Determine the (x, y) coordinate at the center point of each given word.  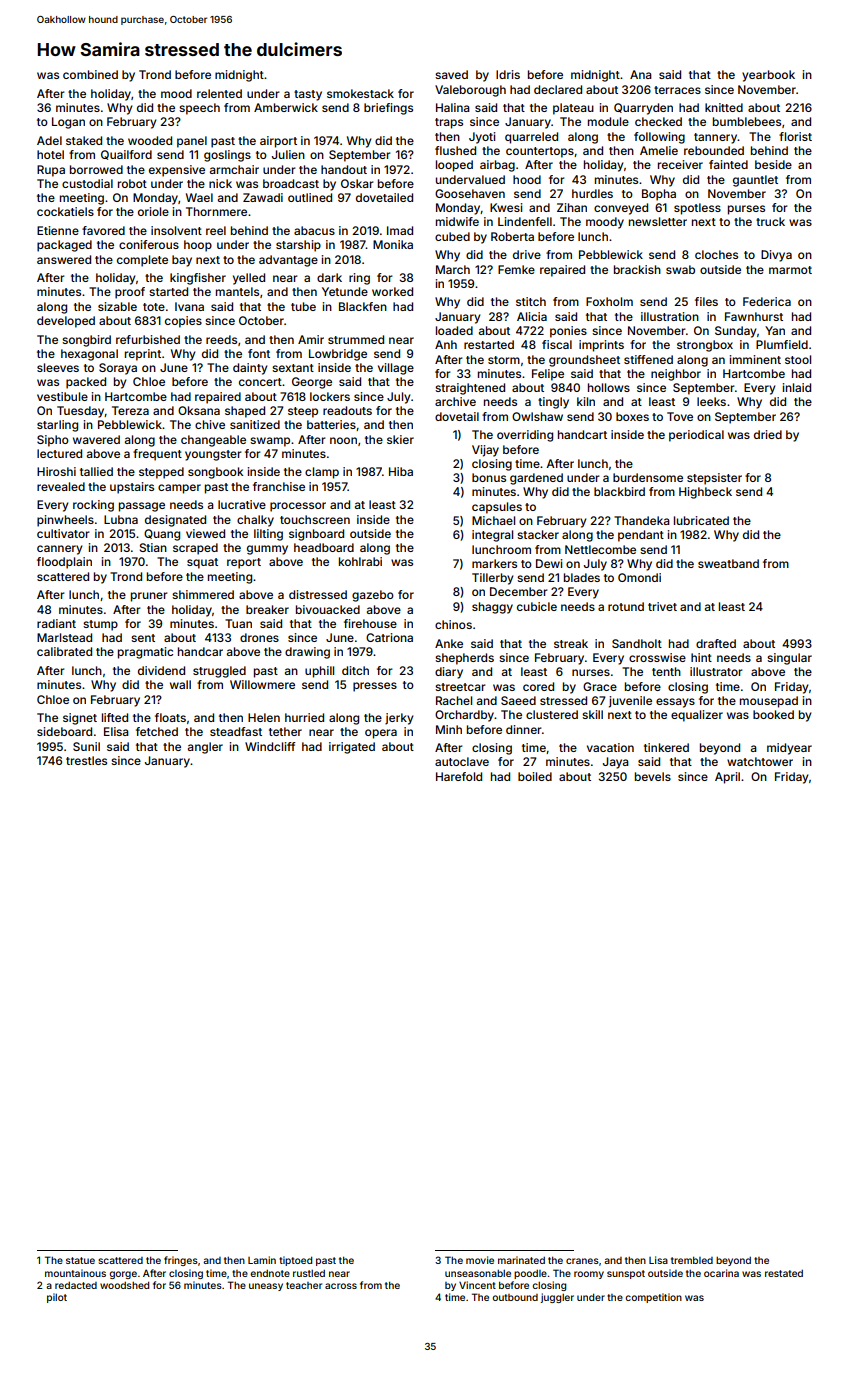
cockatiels (65, 211)
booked (773, 714)
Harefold (459, 776)
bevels (653, 776)
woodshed (124, 1285)
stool (798, 359)
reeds (221, 339)
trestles (86, 760)
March (453, 269)
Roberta (512, 236)
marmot (790, 270)
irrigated (352, 748)
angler (205, 748)
